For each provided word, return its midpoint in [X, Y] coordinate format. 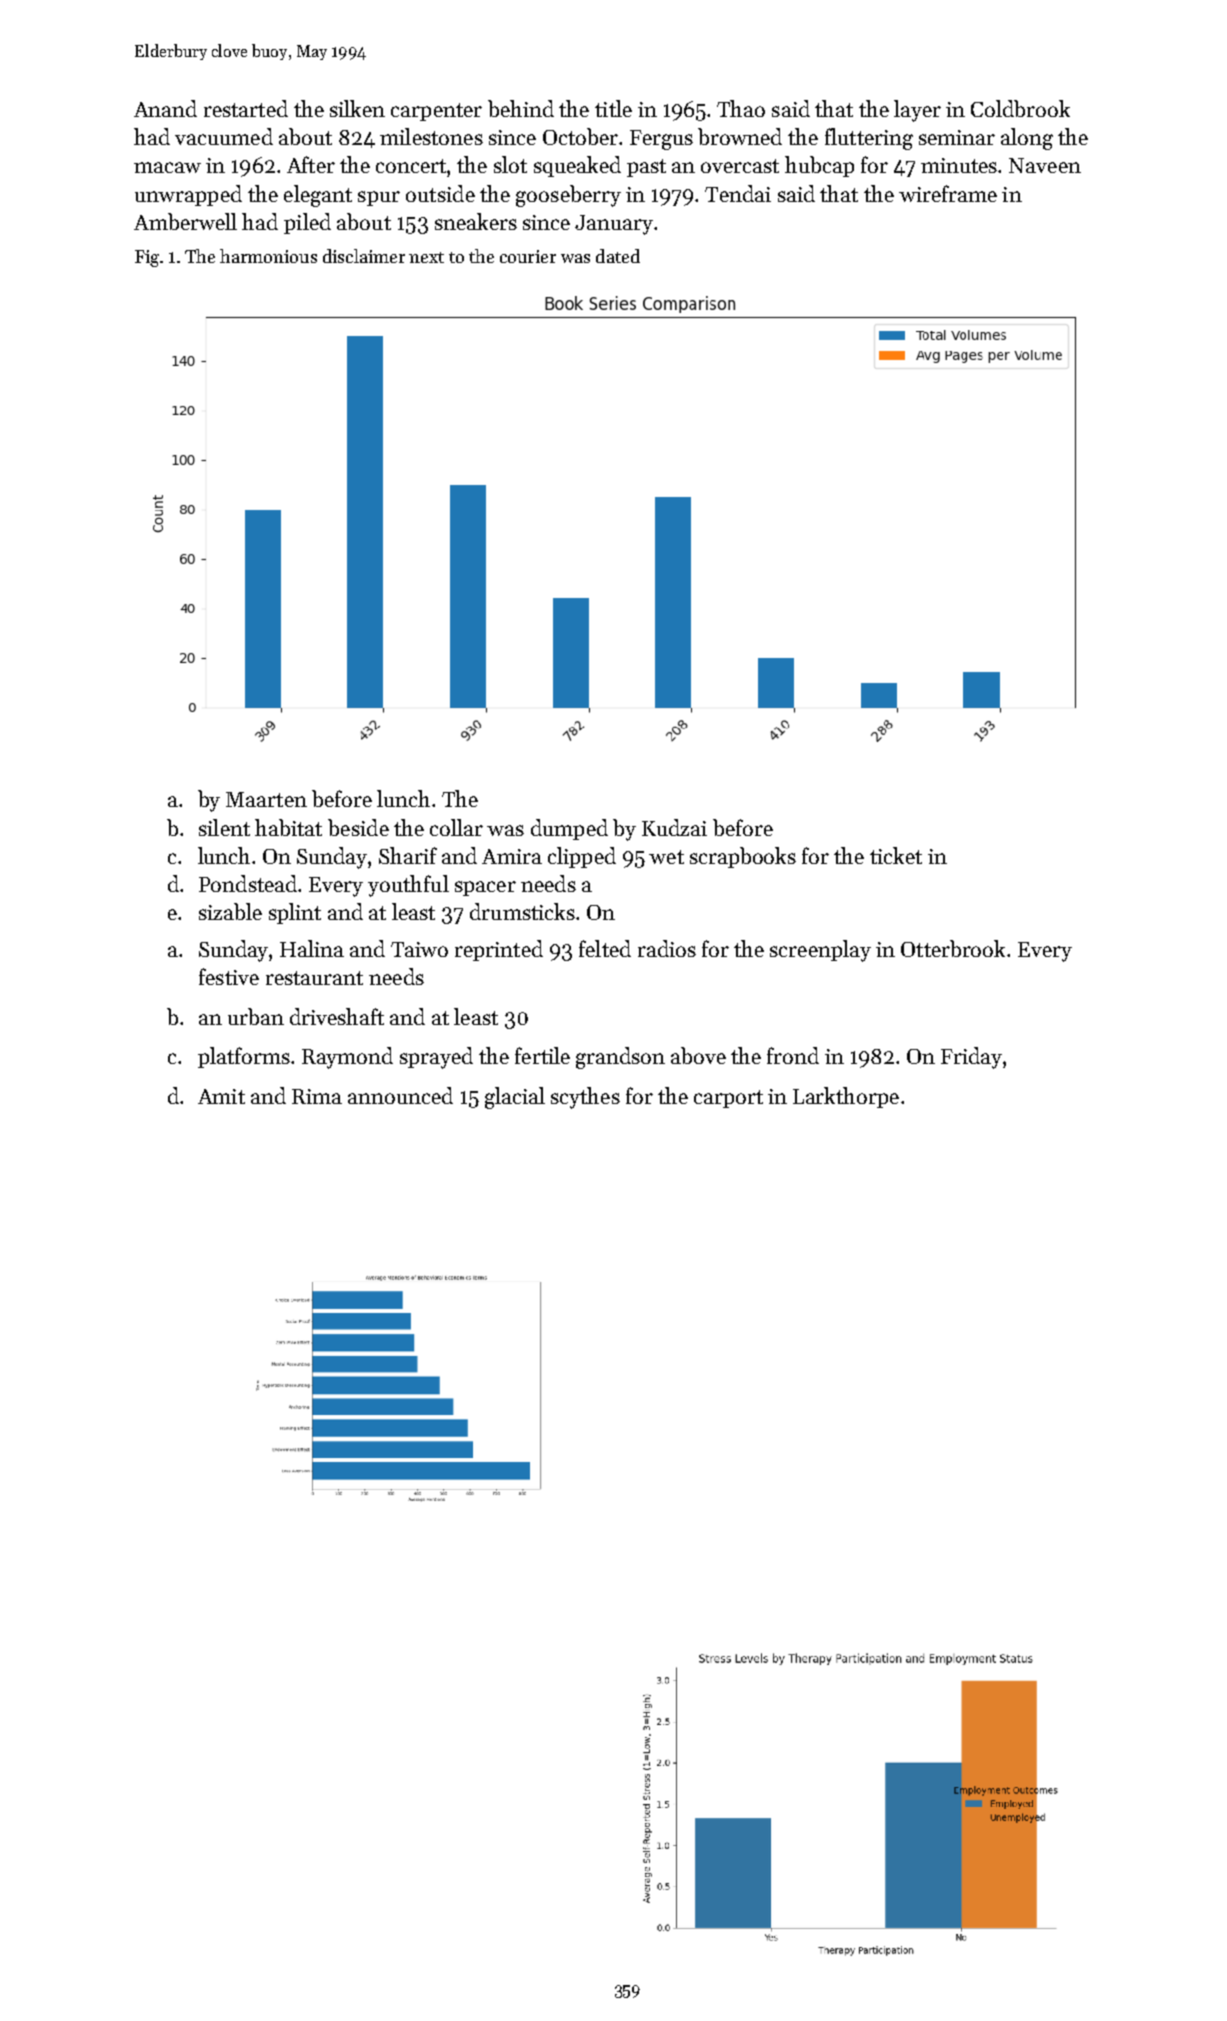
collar [456, 827]
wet [666, 857]
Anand [165, 108]
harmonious [268, 256]
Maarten [266, 799]
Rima [317, 1096]
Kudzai [674, 827]
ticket [896, 855]
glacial [515, 1098]
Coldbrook [1020, 108]
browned [740, 136]
